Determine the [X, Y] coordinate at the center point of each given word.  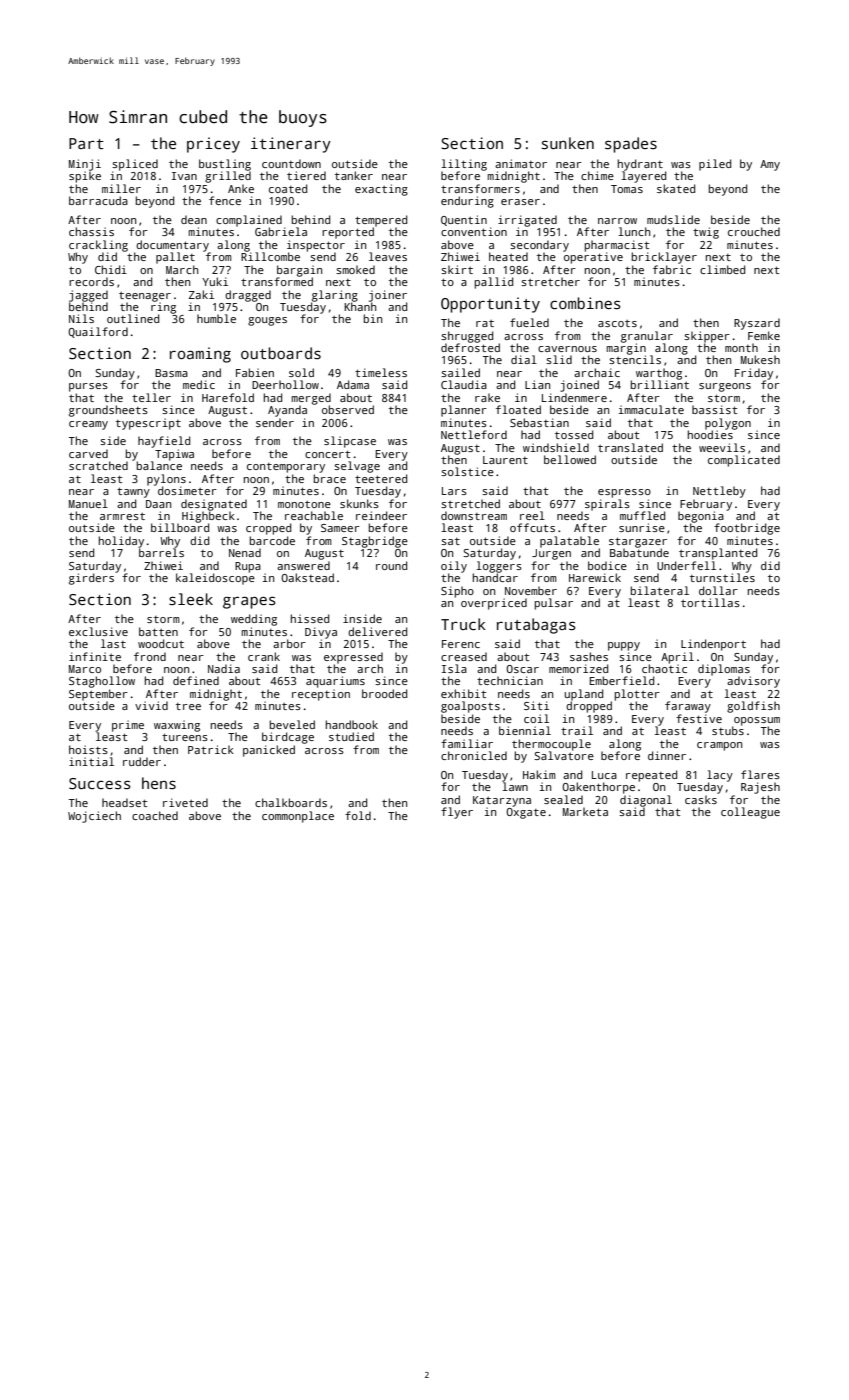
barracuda [98, 200]
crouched [754, 231]
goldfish [753, 707]
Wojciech [94, 817]
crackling [98, 246]
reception [321, 695]
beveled [292, 724]
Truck [463, 624]
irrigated [527, 221]
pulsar [554, 604]
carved [88, 453]
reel [532, 515]
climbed [722, 269]
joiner [388, 296]
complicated [744, 461]
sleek [191, 599]
